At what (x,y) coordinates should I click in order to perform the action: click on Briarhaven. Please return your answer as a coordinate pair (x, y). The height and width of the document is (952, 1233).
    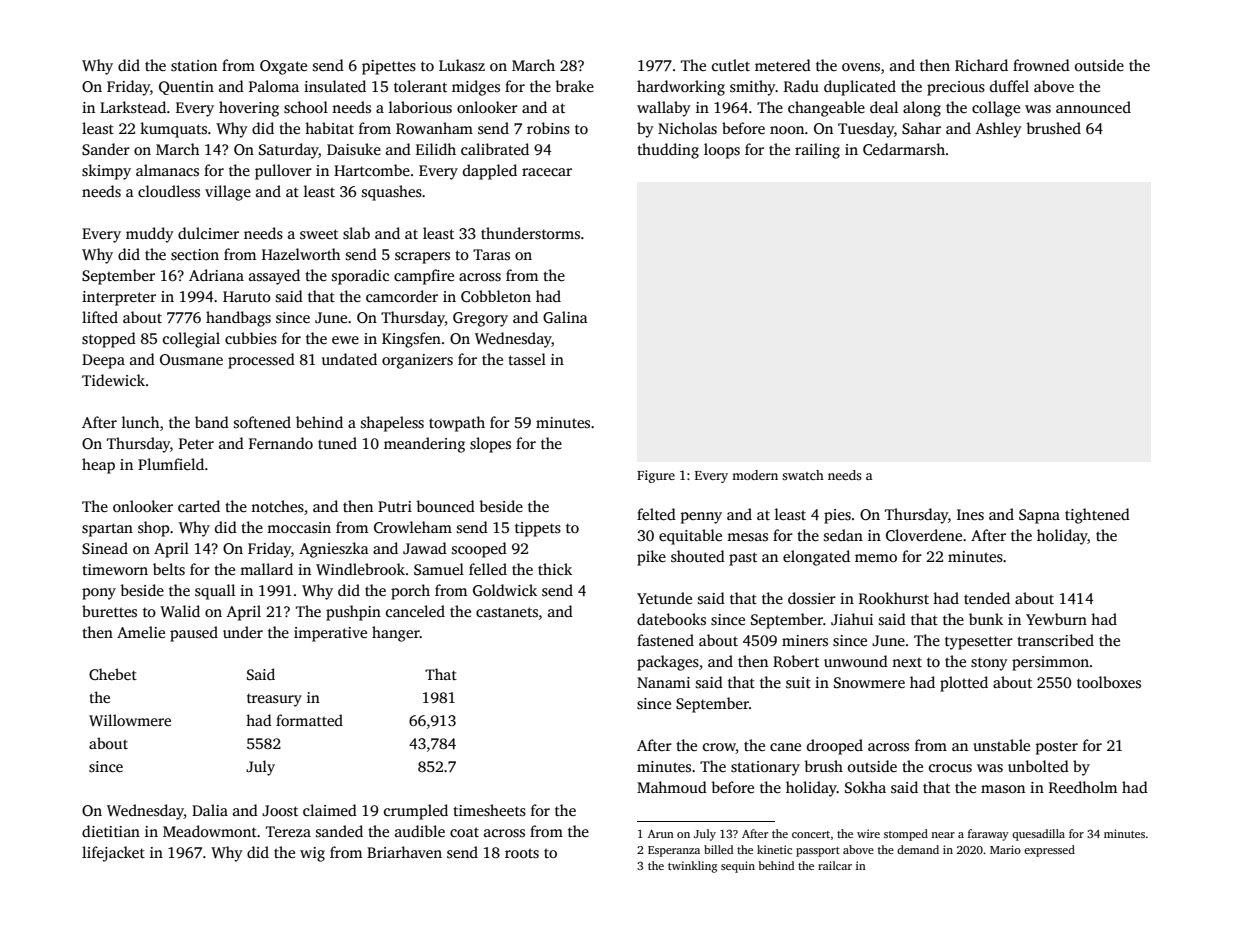
    Looking at the image, I should click on (404, 852).
